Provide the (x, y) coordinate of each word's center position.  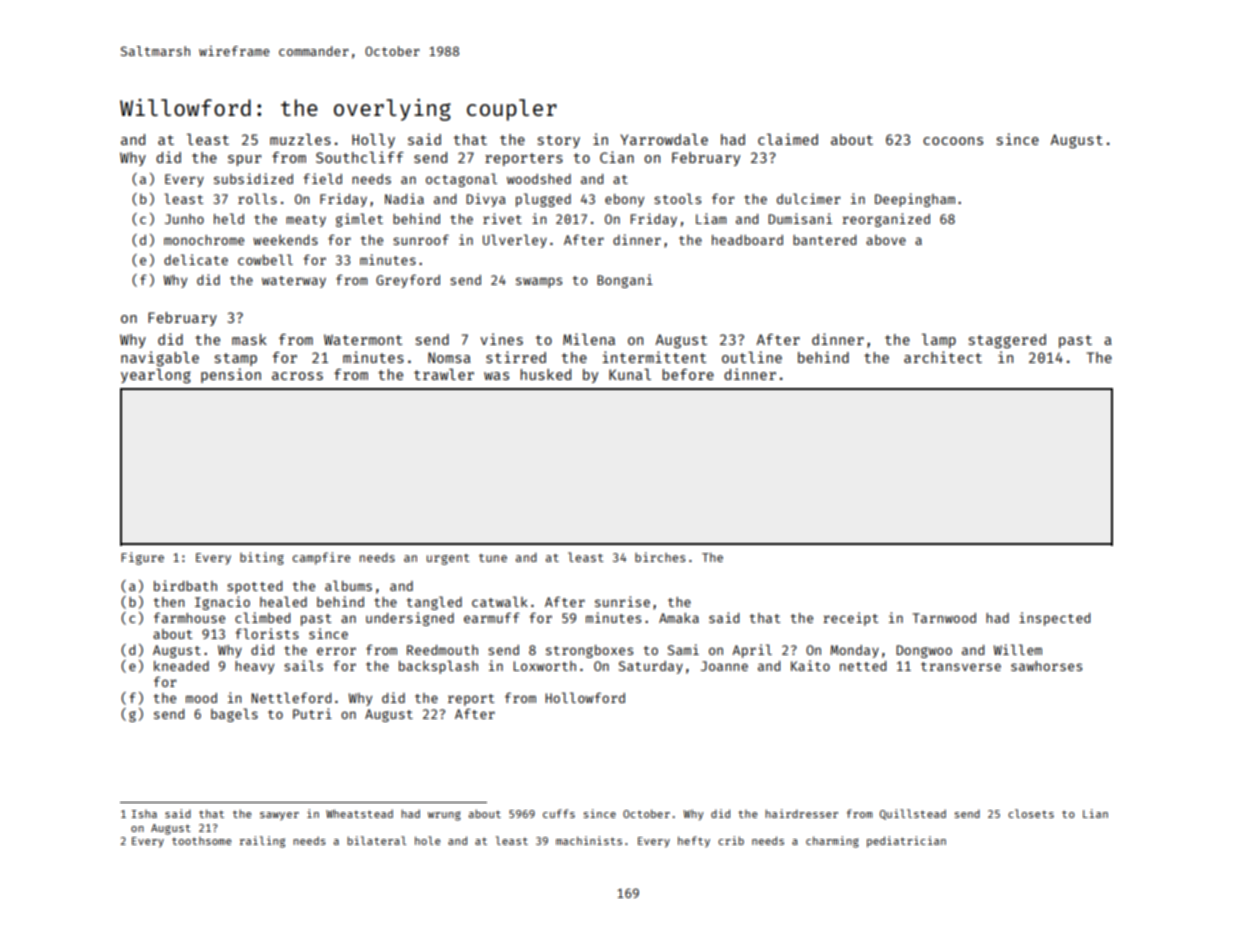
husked (545, 374)
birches (660, 557)
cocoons (953, 141)
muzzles (300, 139)
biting (262, 558)
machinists (589, 840)
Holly (373, 141)
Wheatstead (359, 813)
